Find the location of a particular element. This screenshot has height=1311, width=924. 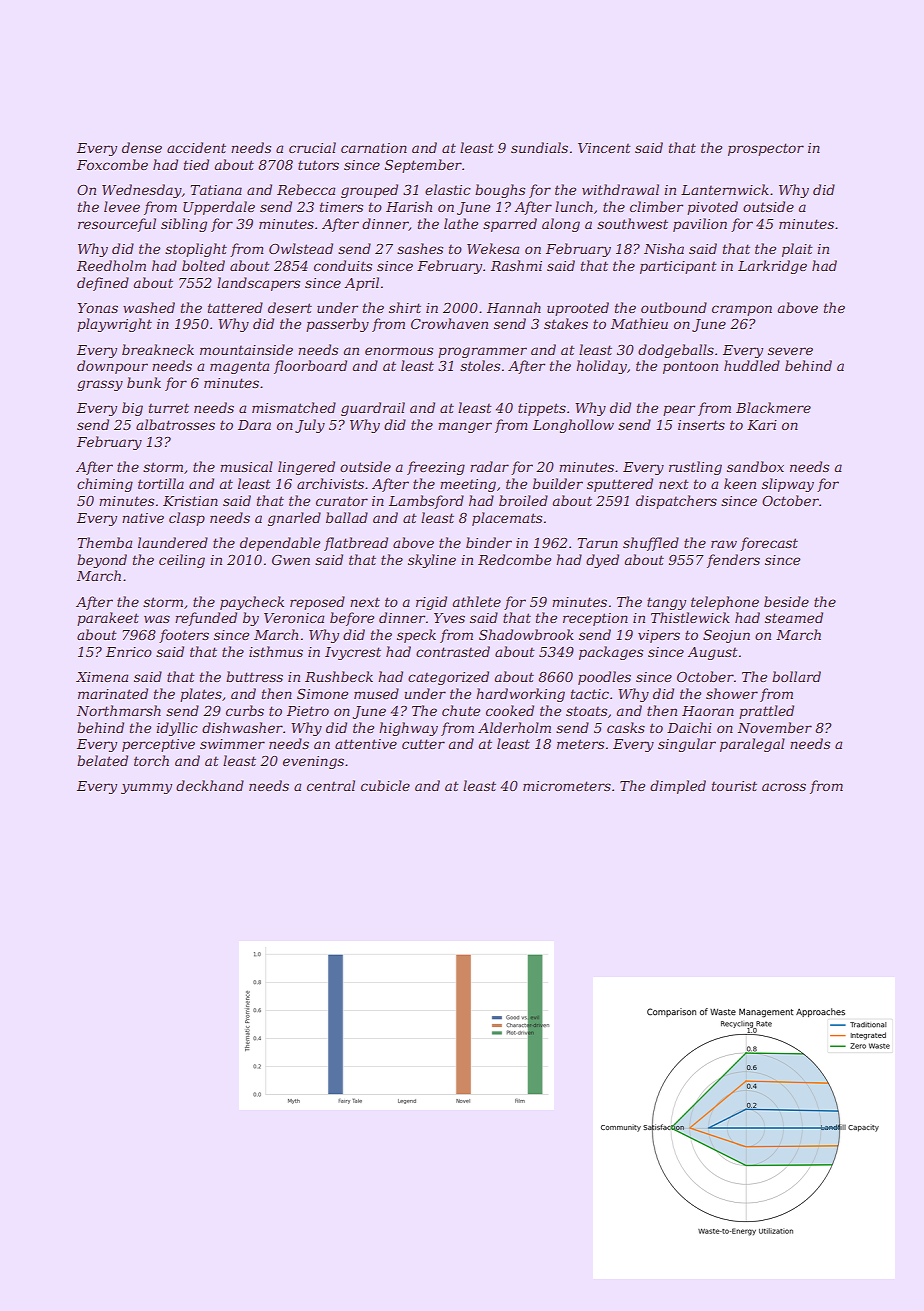

fenders is located at coordinates (733, 561).
